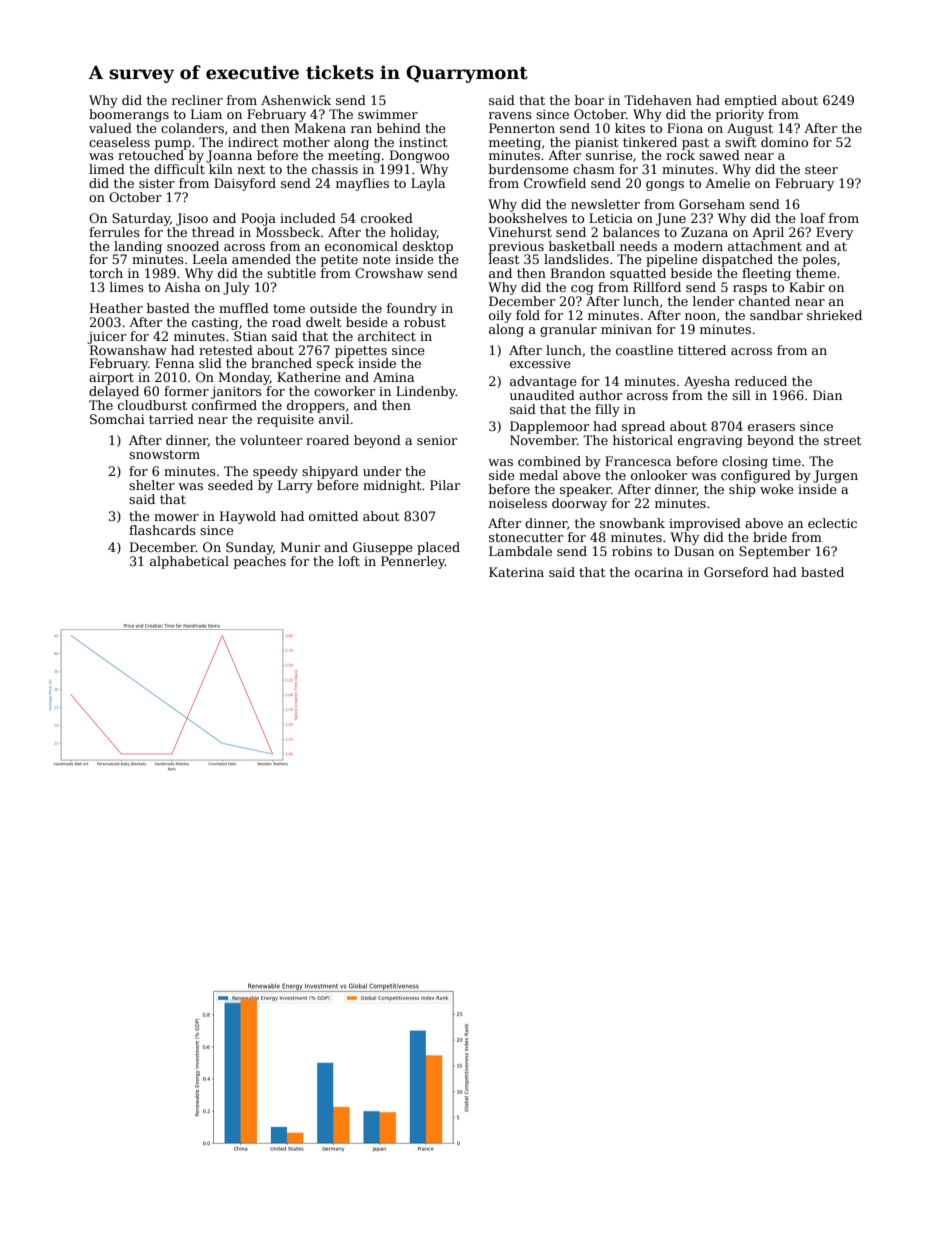 The image size is (952, 1233). Describe the element at coordinates (428, 184) in the image. I see `Layla` at that location.
